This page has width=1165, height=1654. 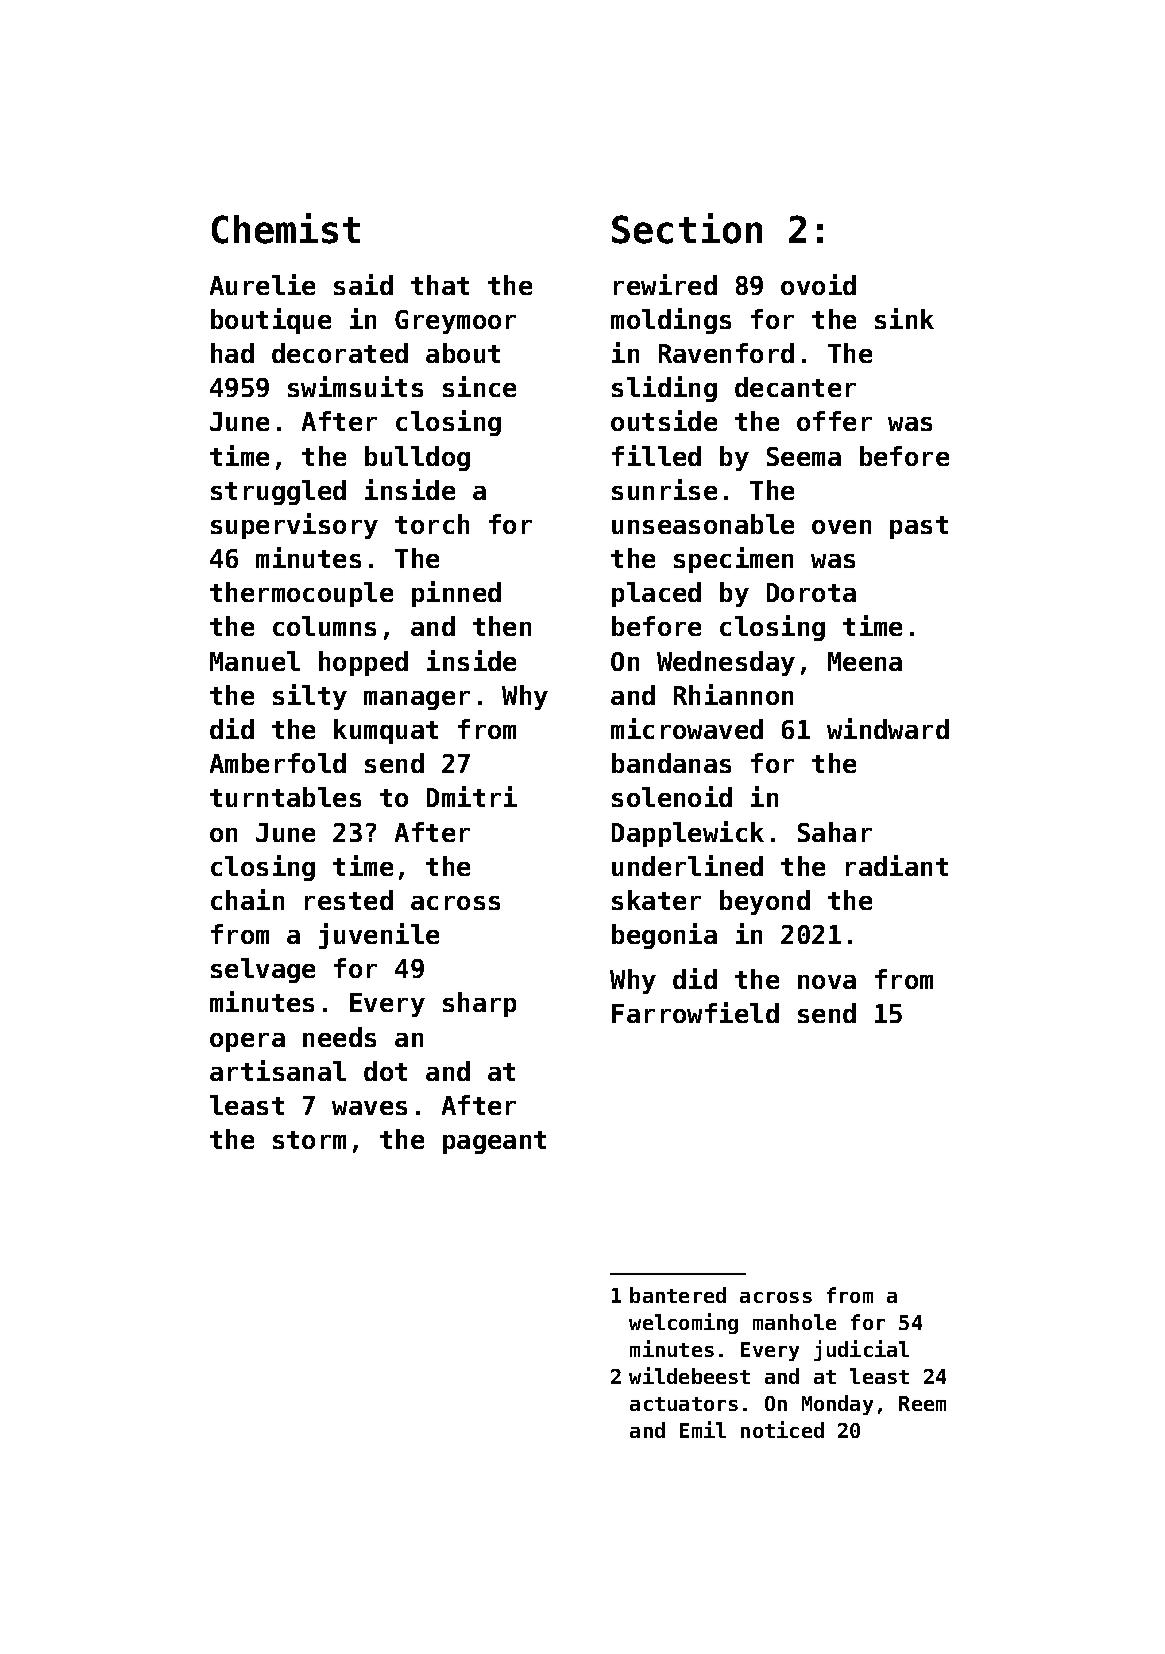 I want to click on Section, so click(x=687, y=228).
